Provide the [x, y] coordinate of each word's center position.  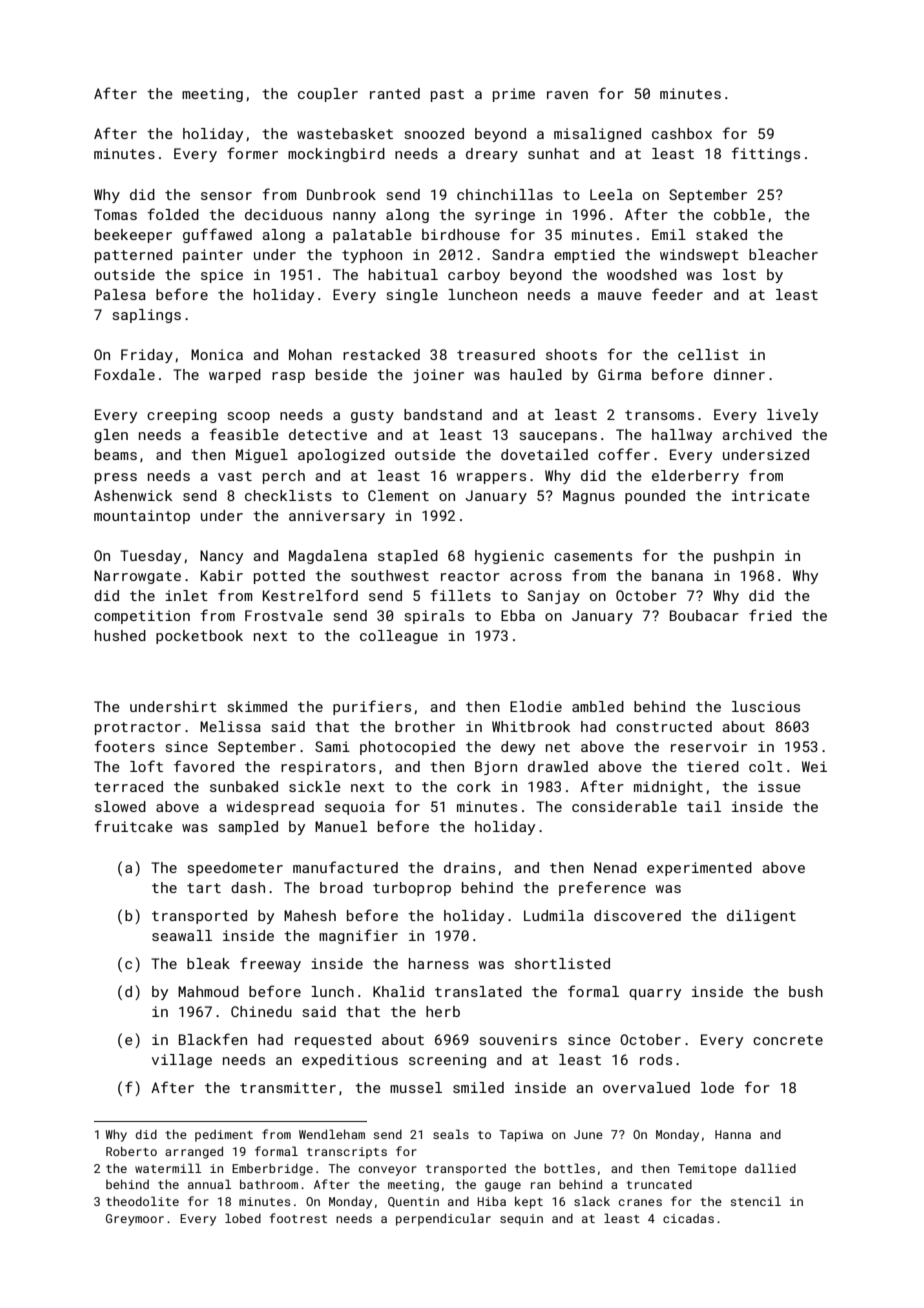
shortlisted [562, 963]
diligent [761, 917]
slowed [120, 806]
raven [567, 95]
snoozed [434, 133]
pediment [224, 1136]
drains [469, 867]
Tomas [115, 214]
